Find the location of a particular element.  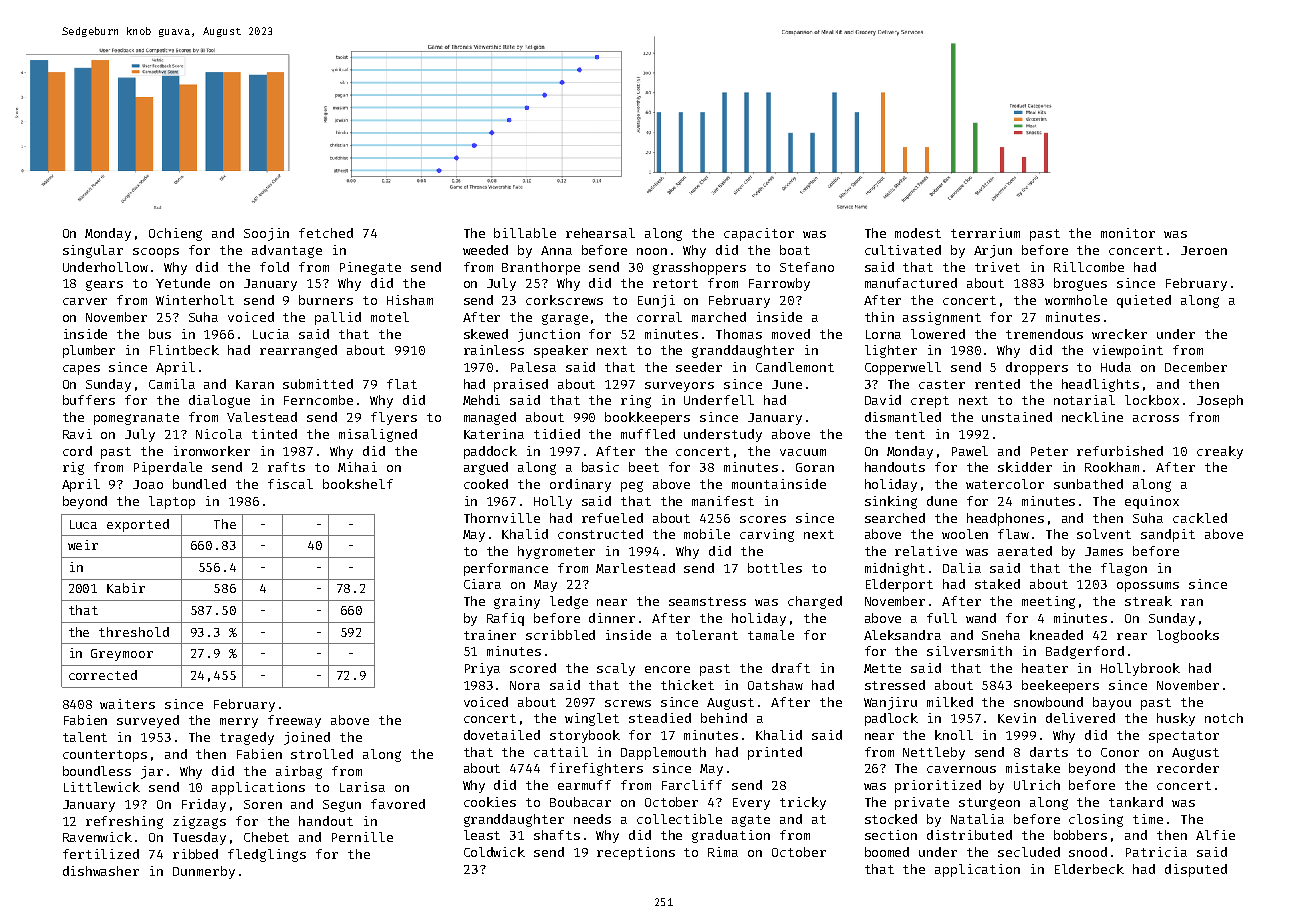

capacitor is located at coordinates (759, 234).
